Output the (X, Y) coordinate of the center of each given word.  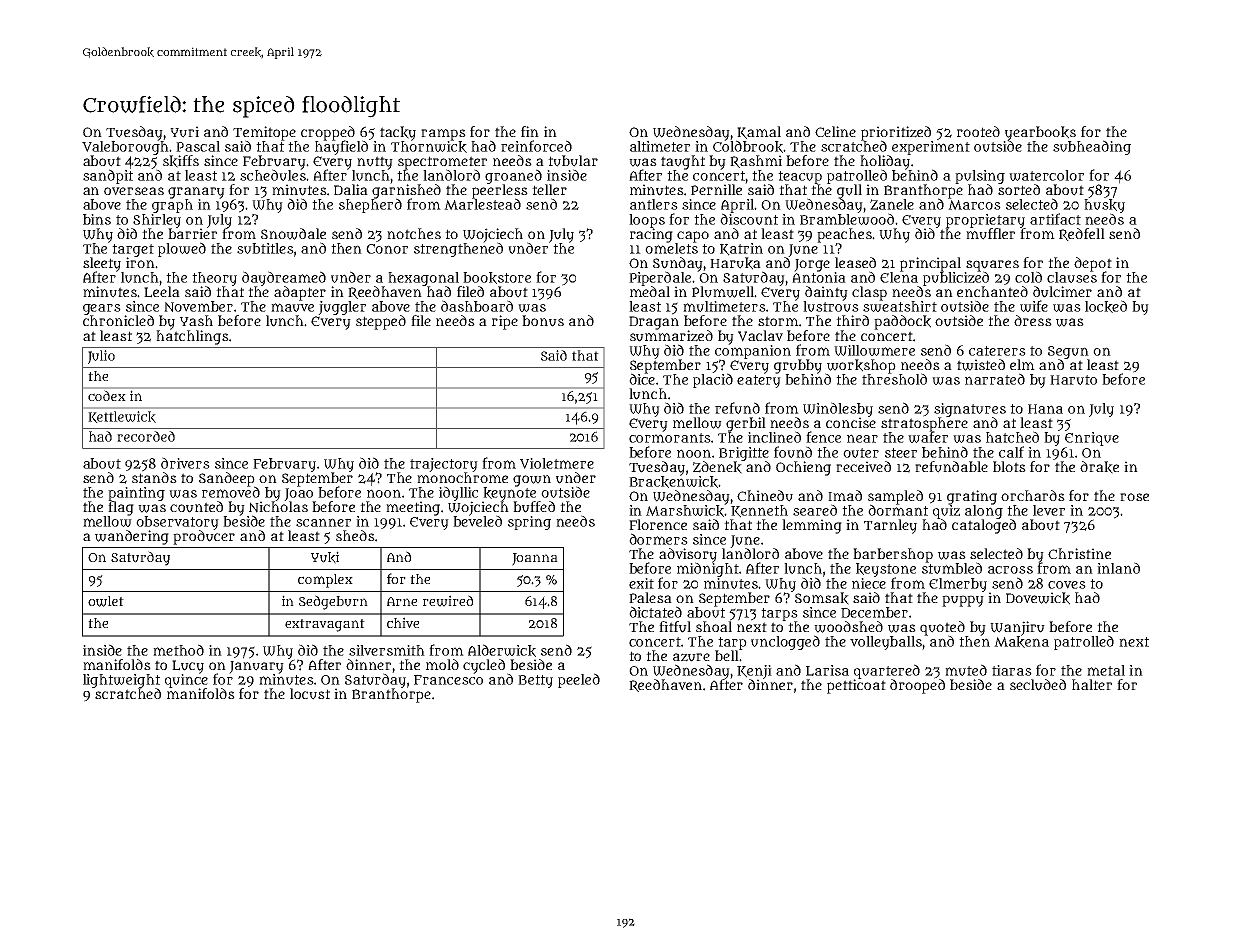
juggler (342, 308)
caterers (997, 351)
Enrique (1092, 439)
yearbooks (1040, 133)
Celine (835, 131)
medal (650, 291)
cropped (328, 133)
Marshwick (685, 511)
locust (310, 694)
